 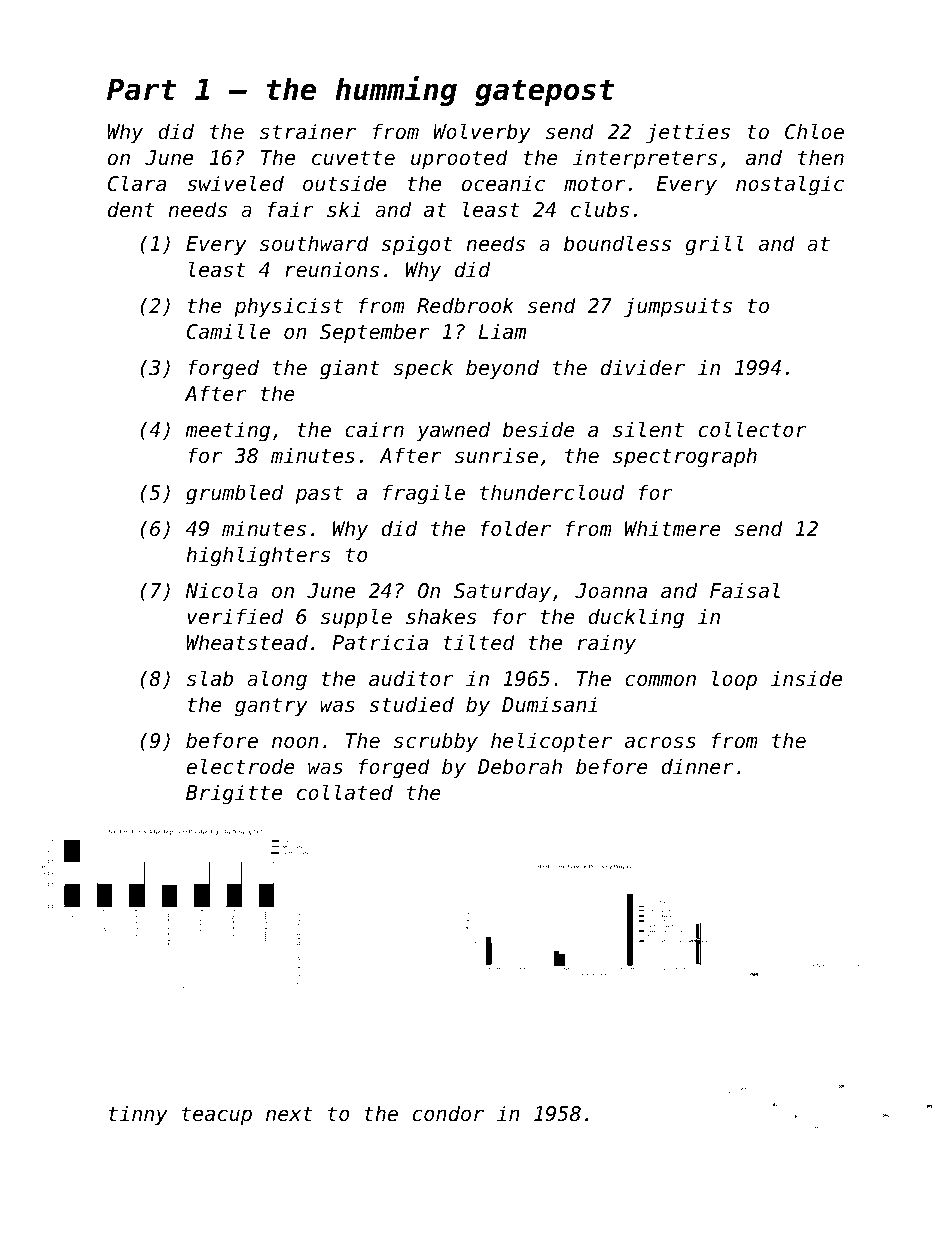 I want to click on folder, so click(x=516, y=528).
